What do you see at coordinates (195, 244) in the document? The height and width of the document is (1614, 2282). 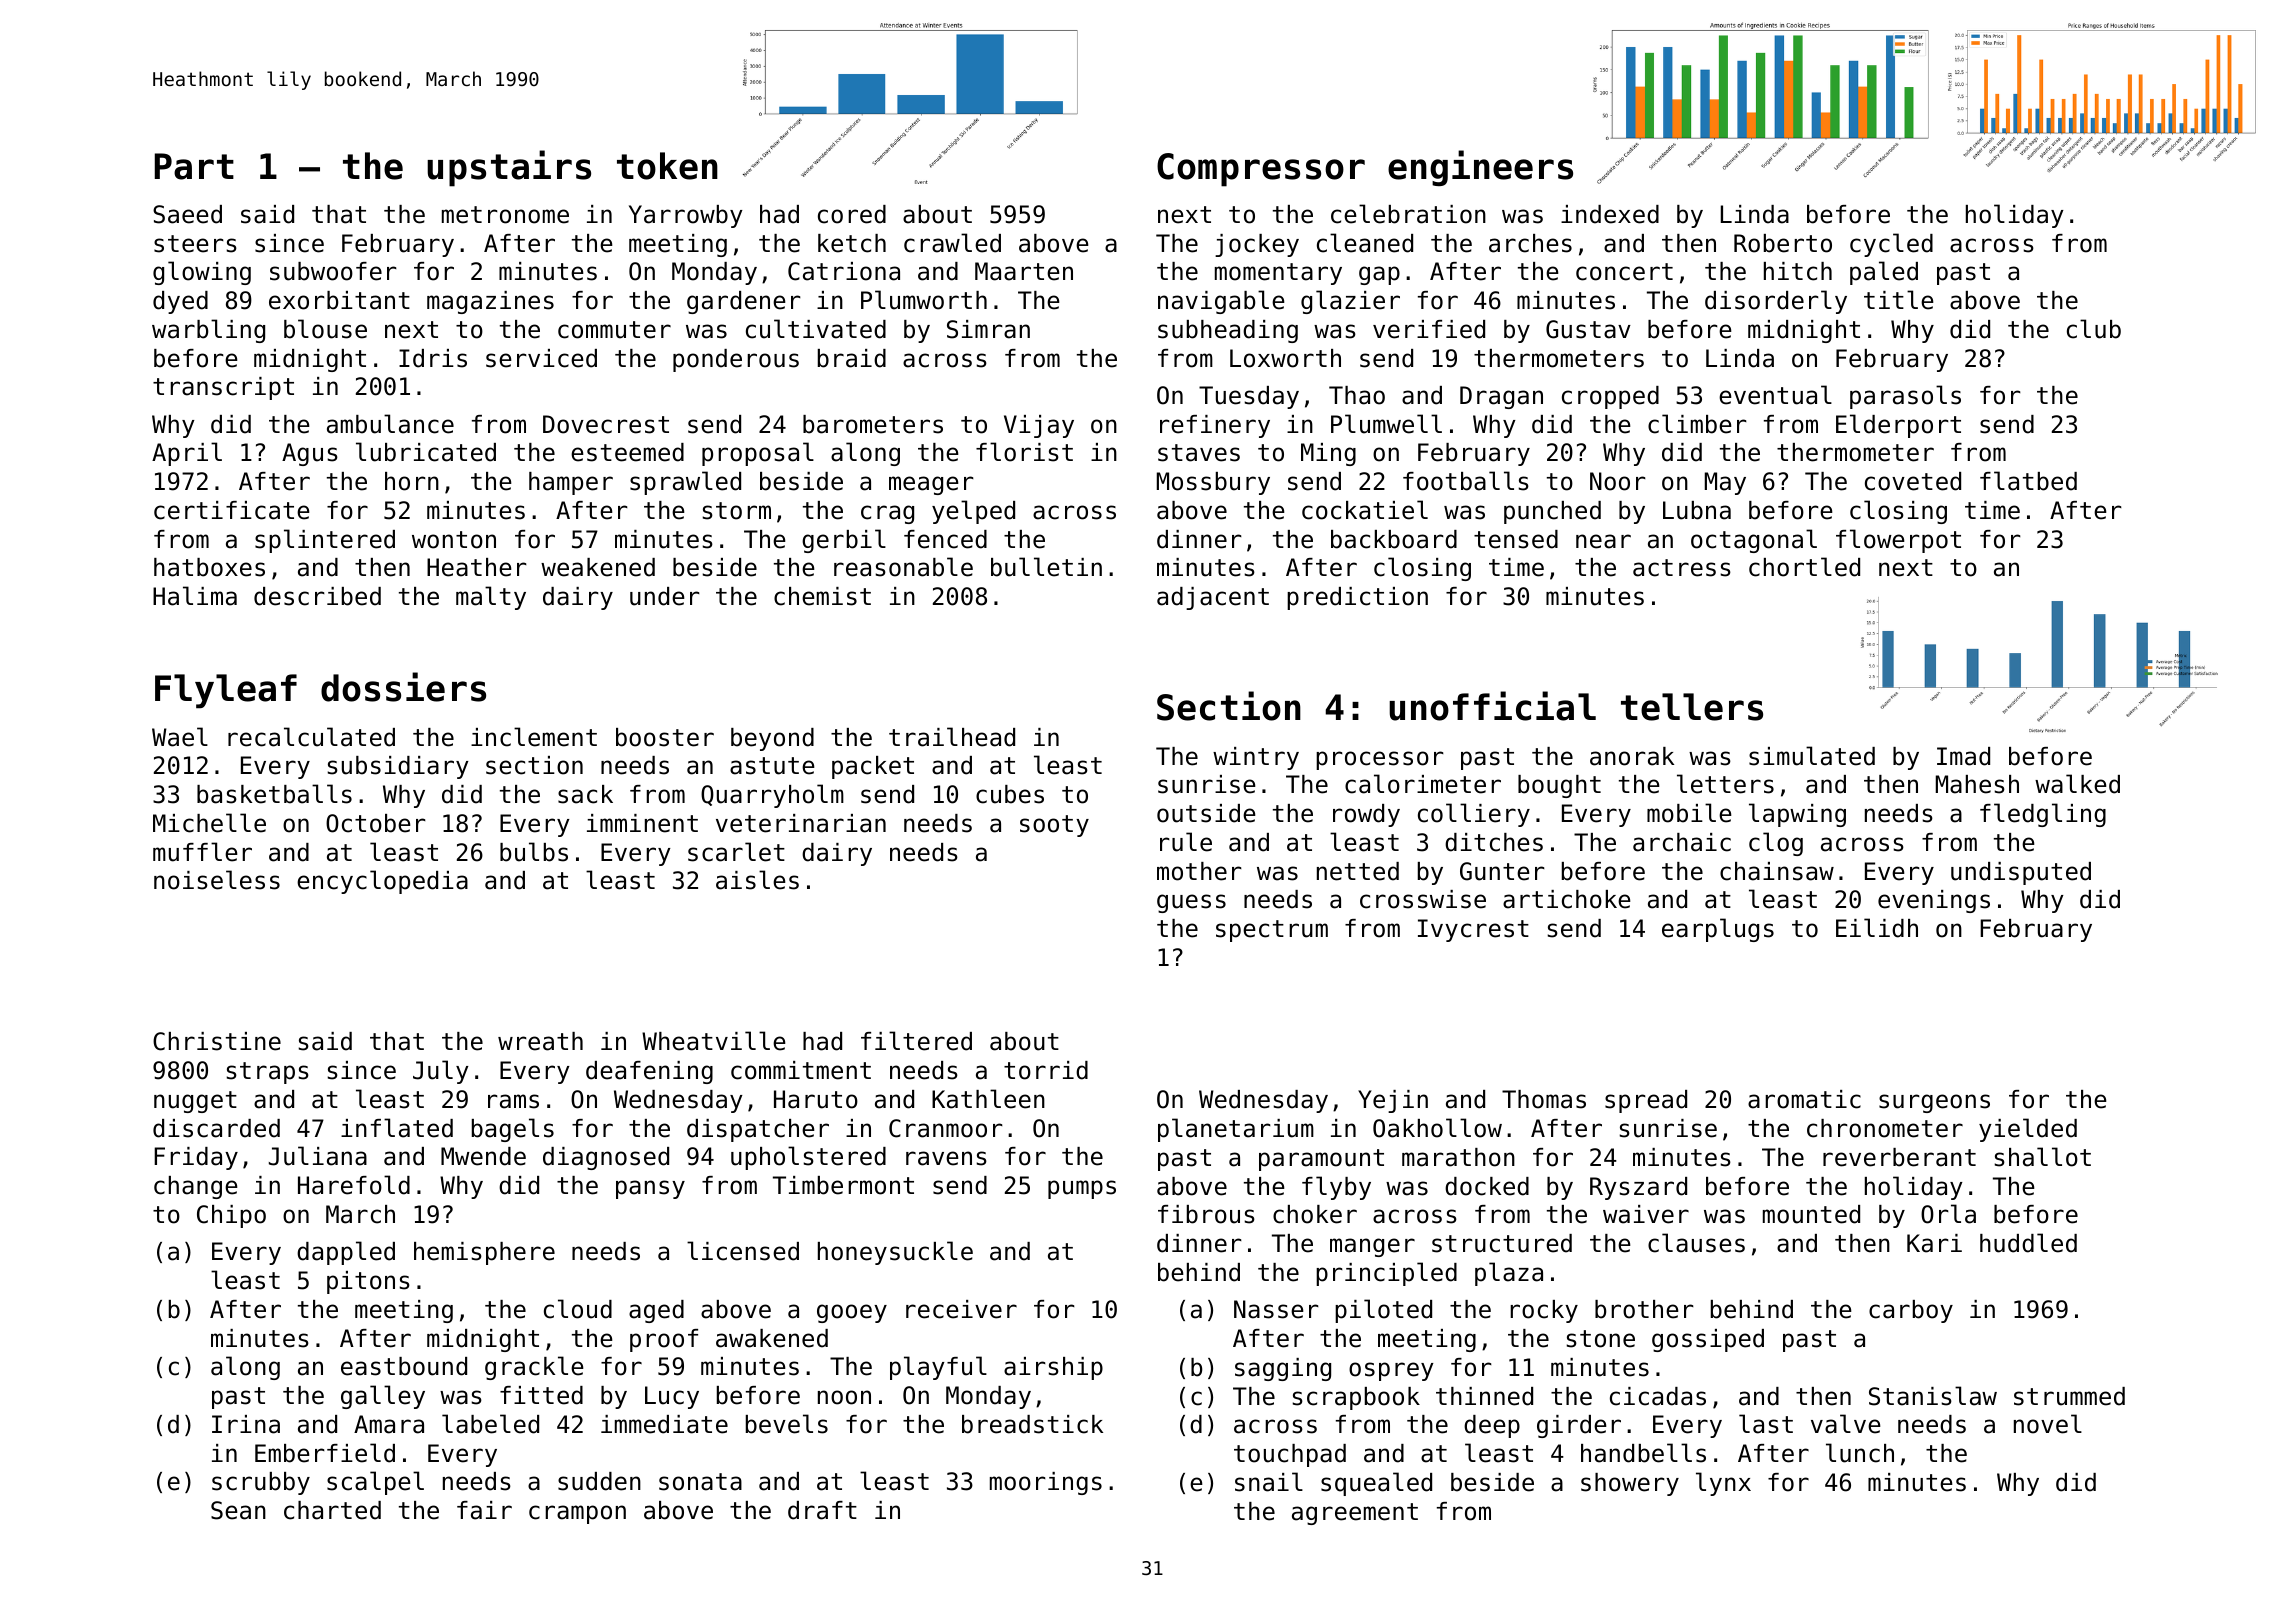 I see `steers` at bounding box center [195, 244].
